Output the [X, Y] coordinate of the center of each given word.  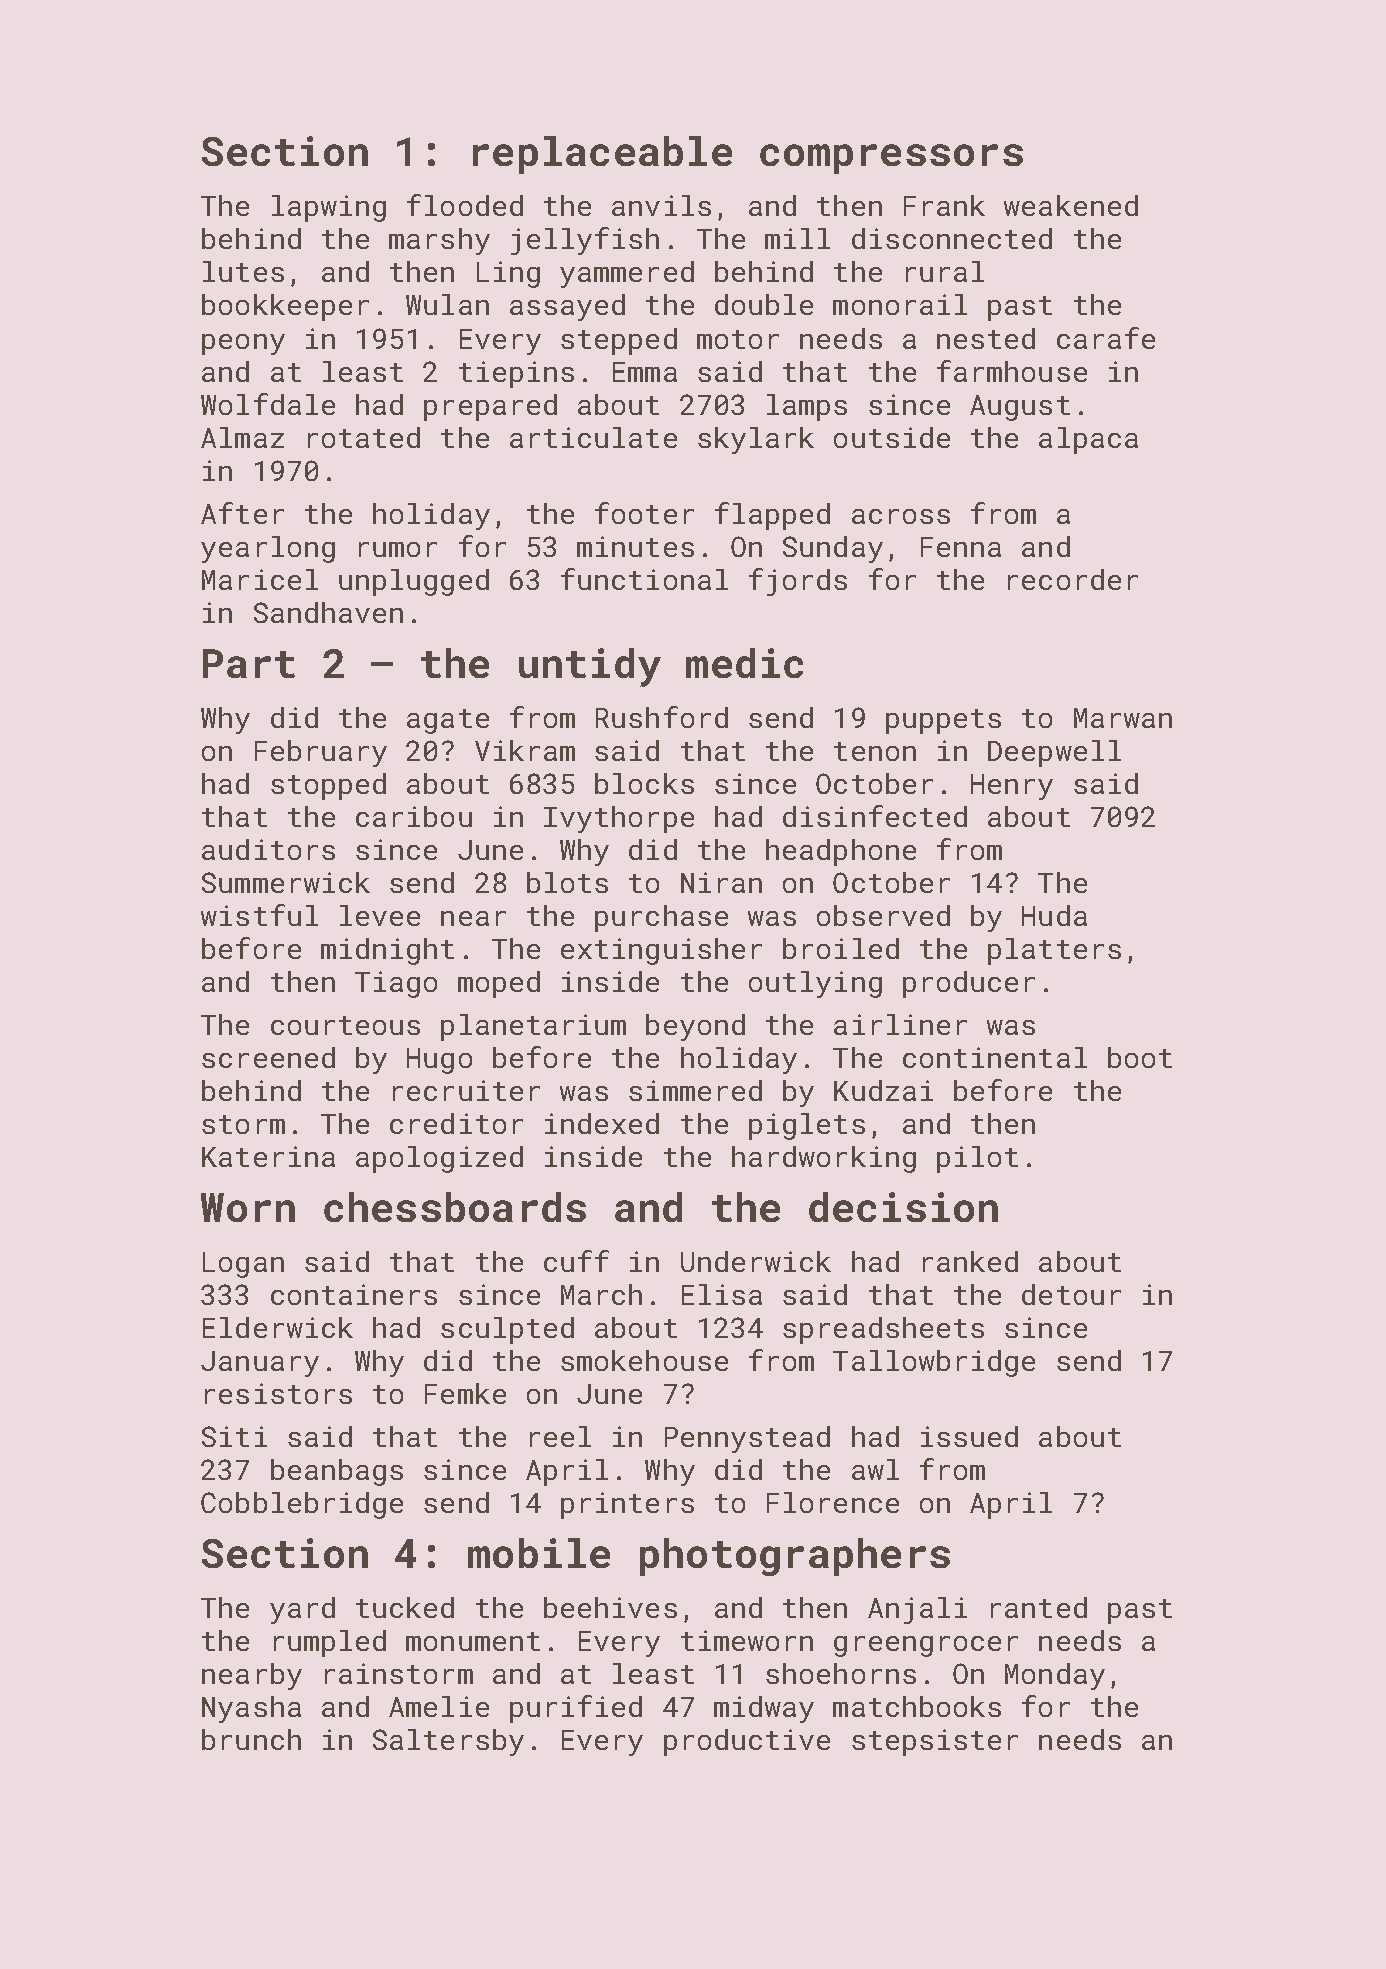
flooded [465, 205]
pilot [977, 1159]
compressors [891, 159]
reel [560, 1436]
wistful [259, 915]
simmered [695, 1090]
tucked [405, 1607]
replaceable [602, 155]
